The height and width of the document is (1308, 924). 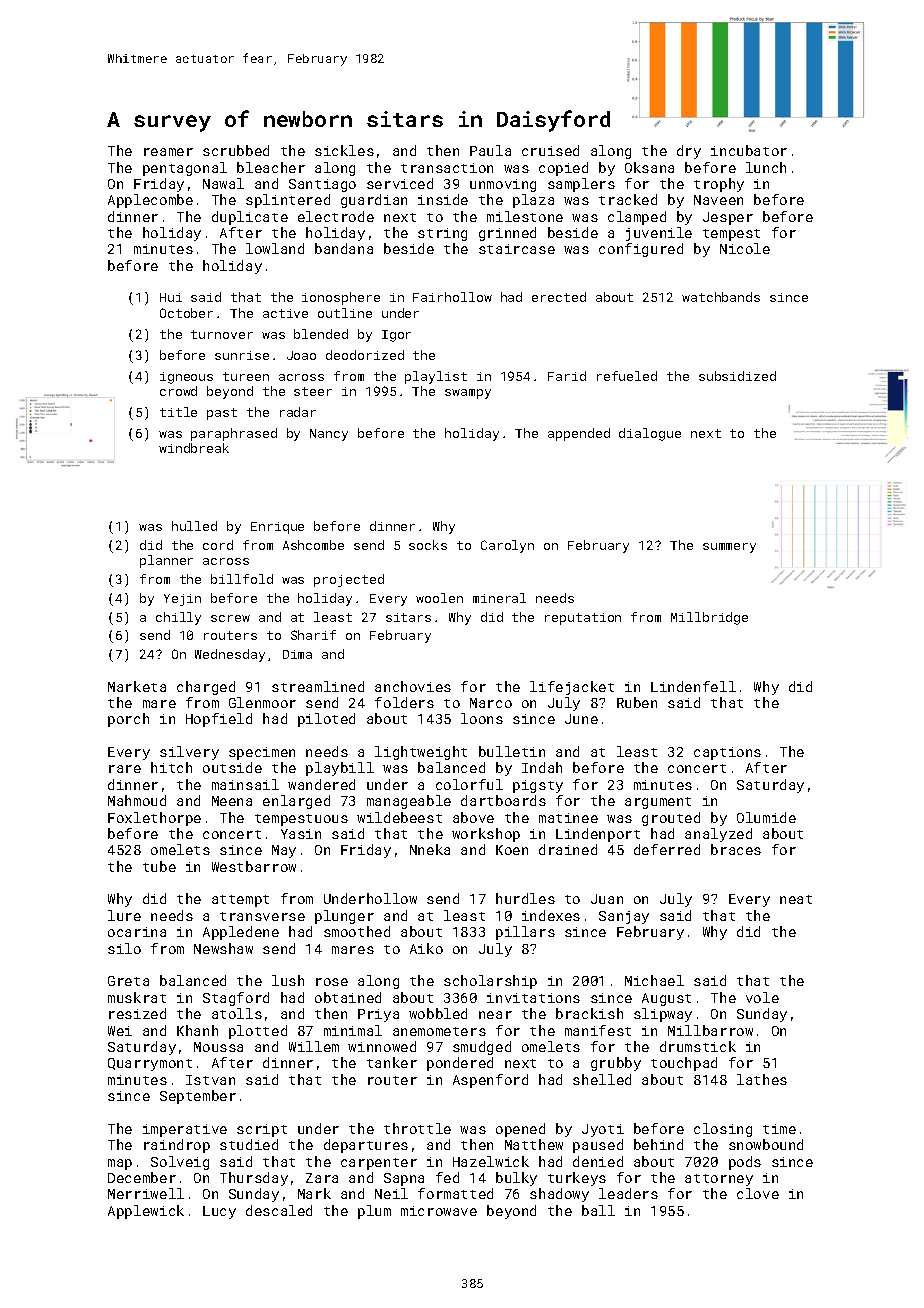 I want to click on anchovies, so click(x=413, y=686).
